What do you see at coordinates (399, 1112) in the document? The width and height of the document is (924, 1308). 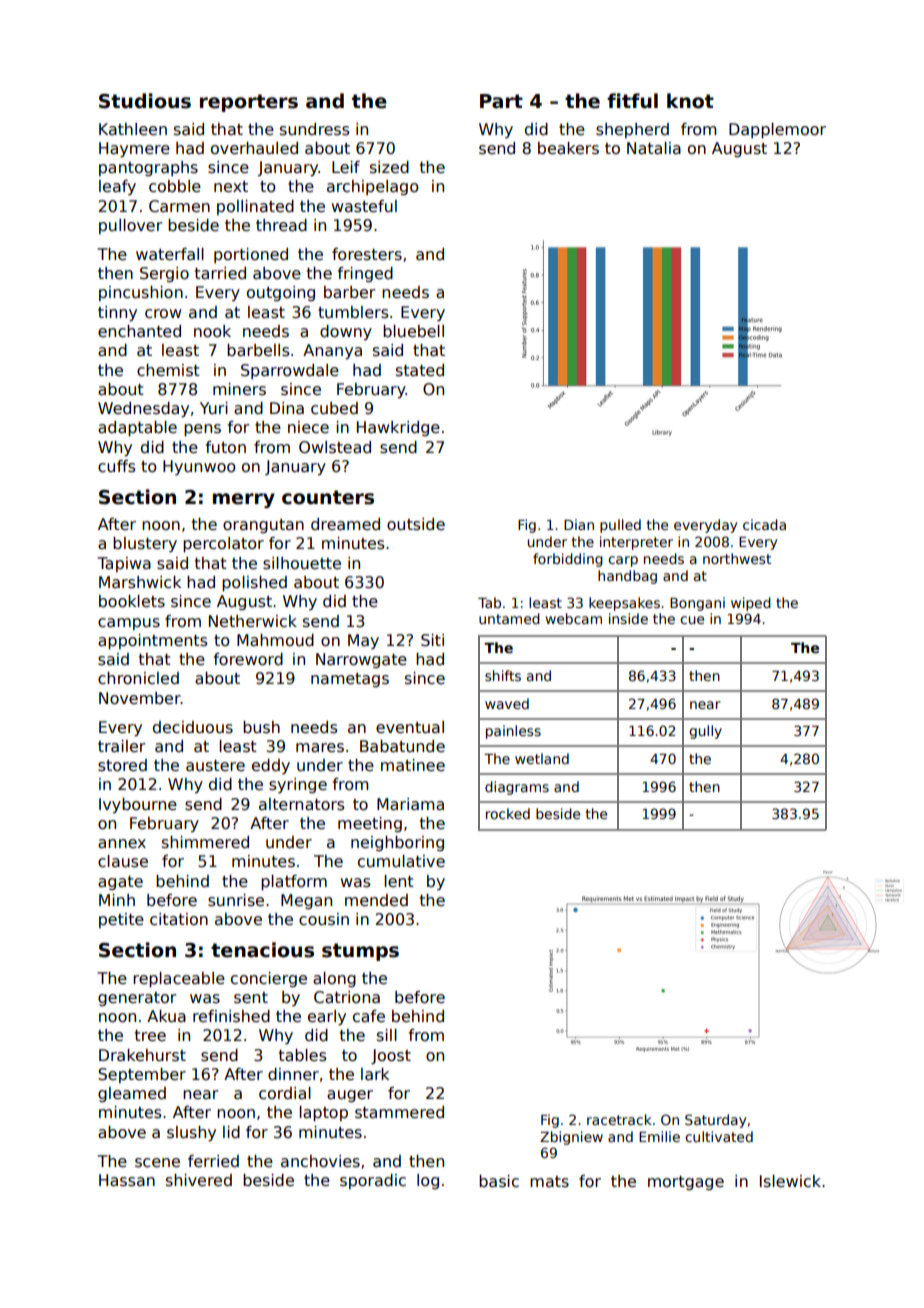 I see `stammered` at bounding box center [399, 1112].
